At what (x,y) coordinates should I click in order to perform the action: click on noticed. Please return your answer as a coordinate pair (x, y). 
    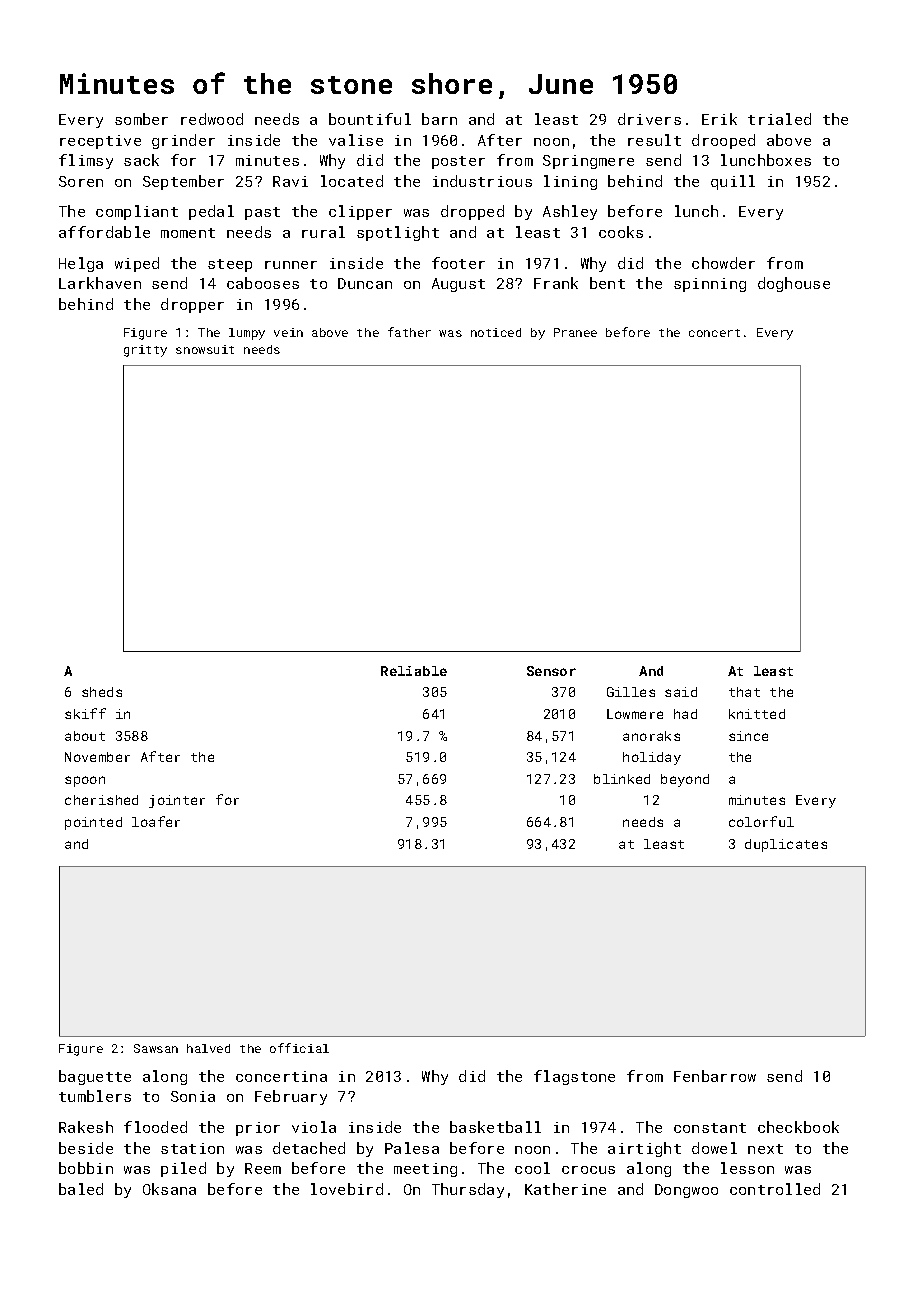
    Looking at the image, I should click on (496, 332).
